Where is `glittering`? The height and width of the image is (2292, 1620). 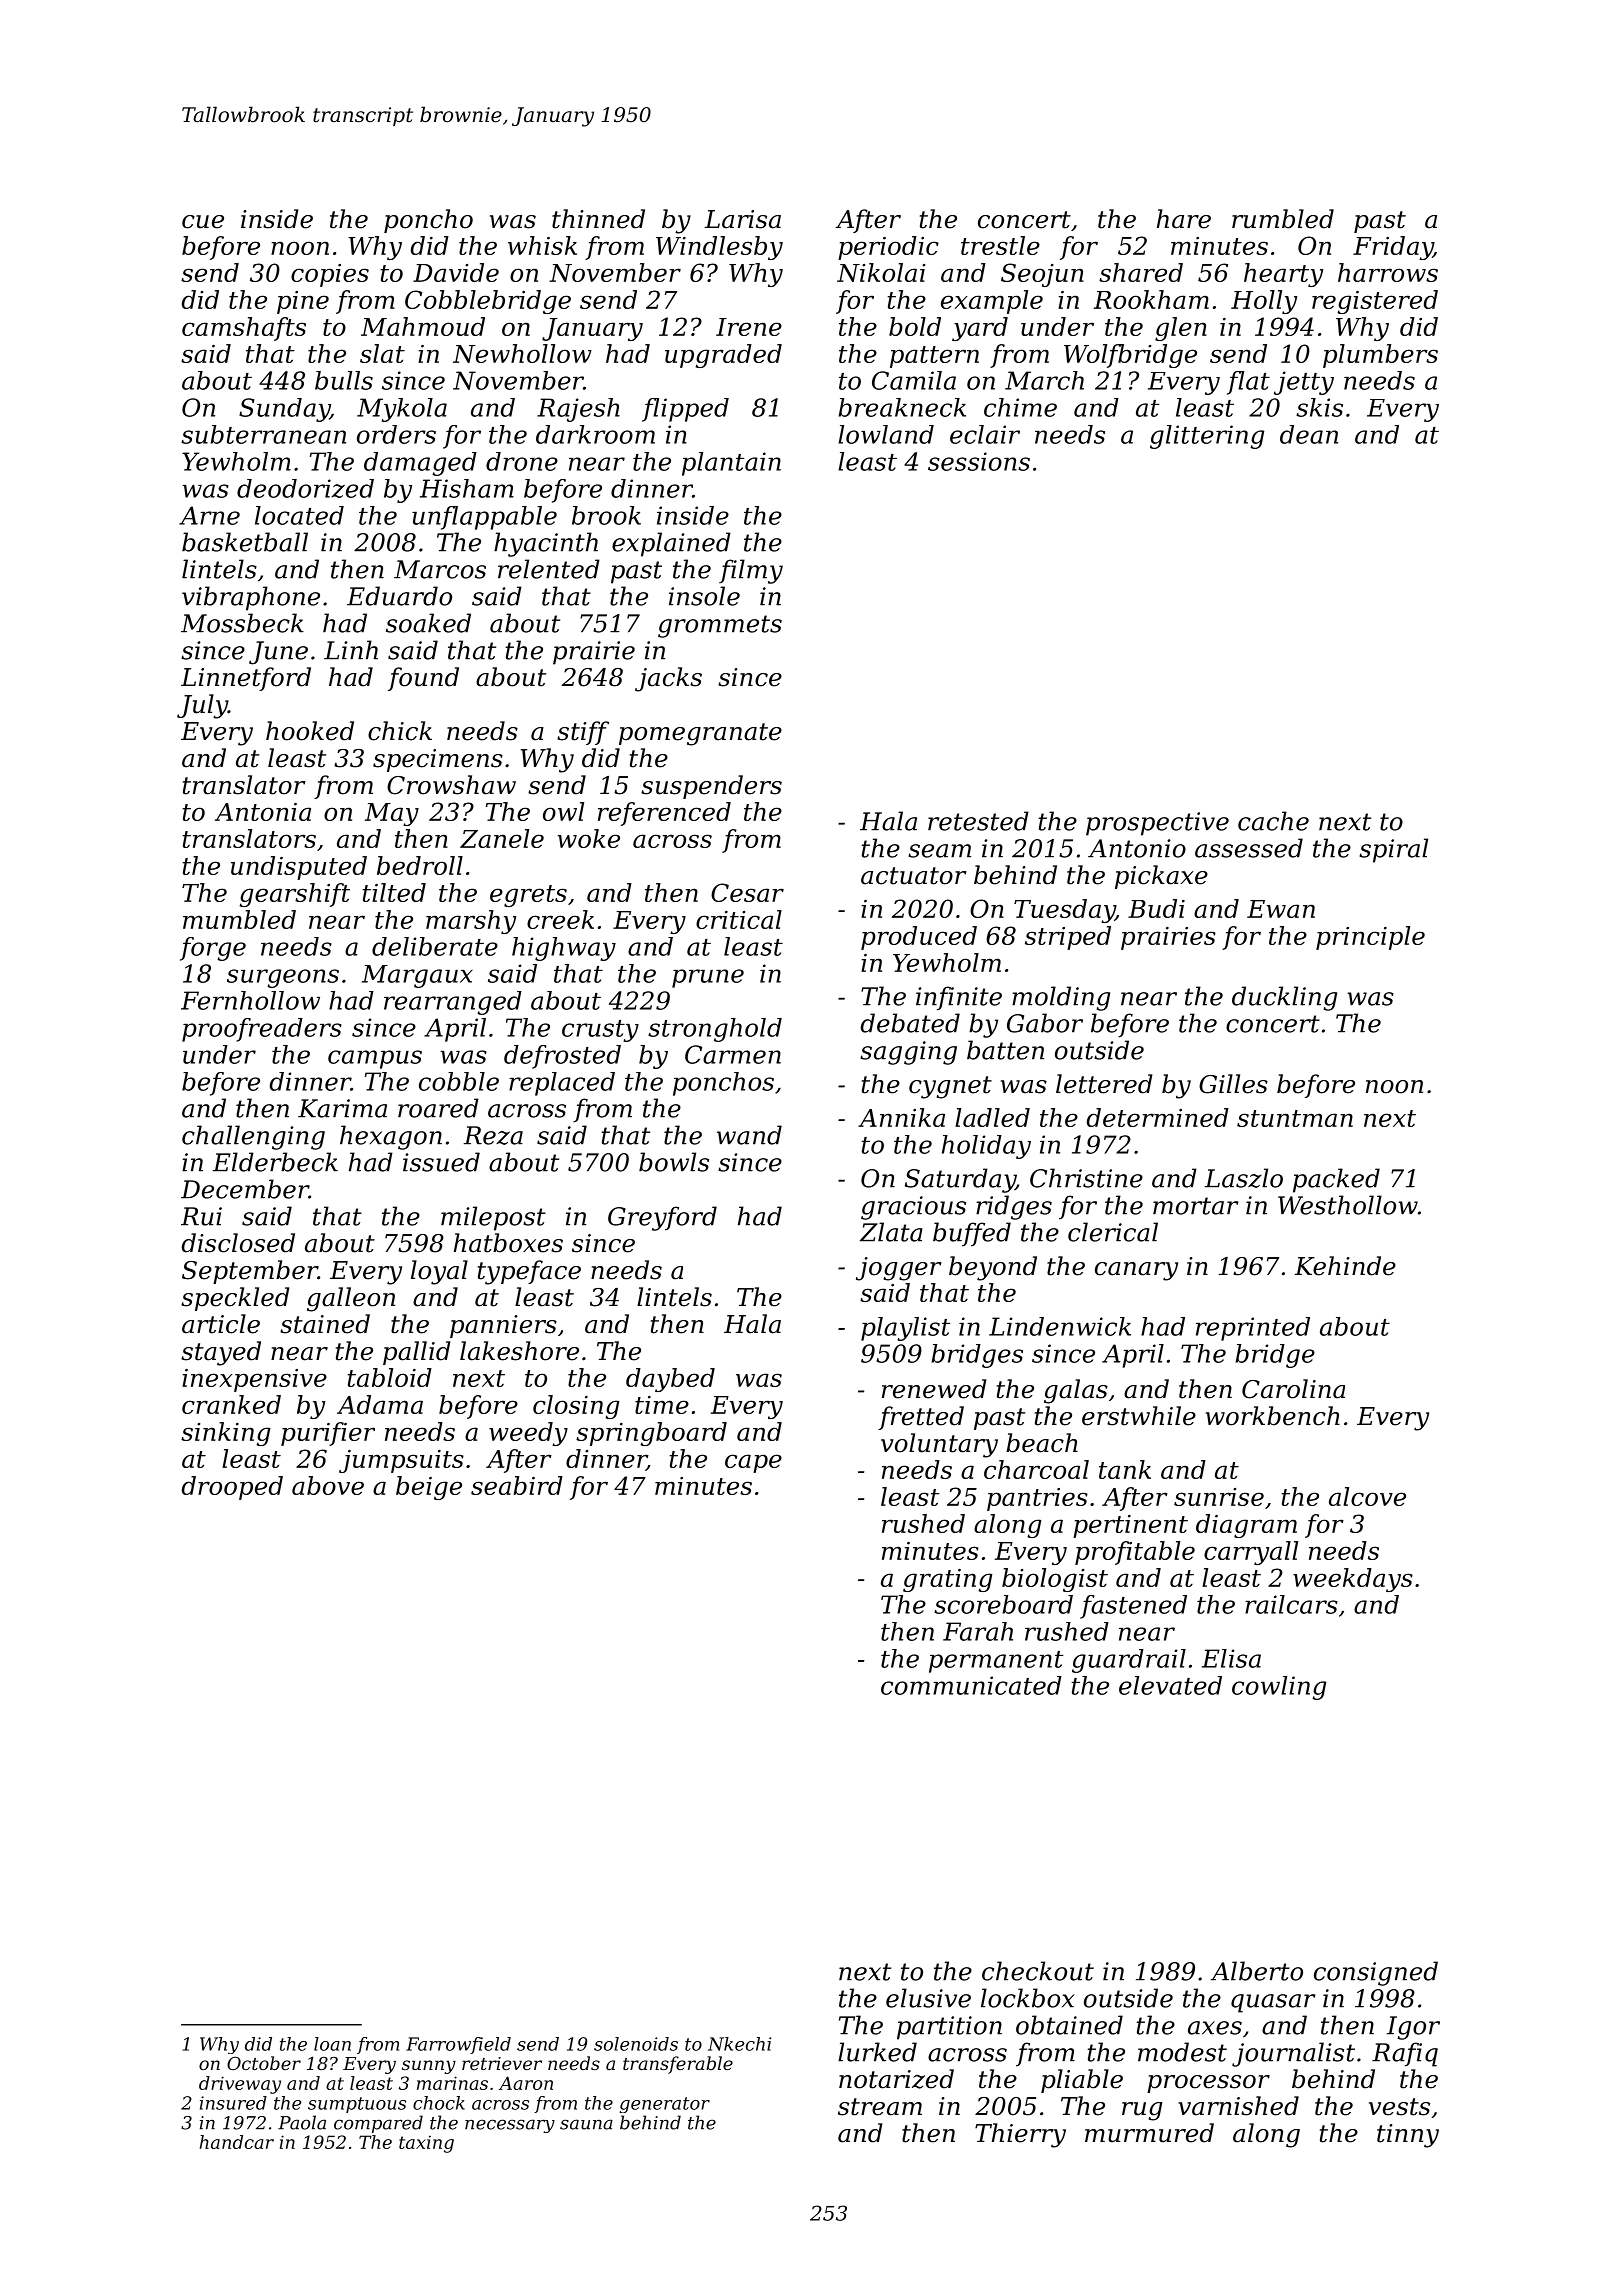 glittering is located at coordinates (1207, 437).
